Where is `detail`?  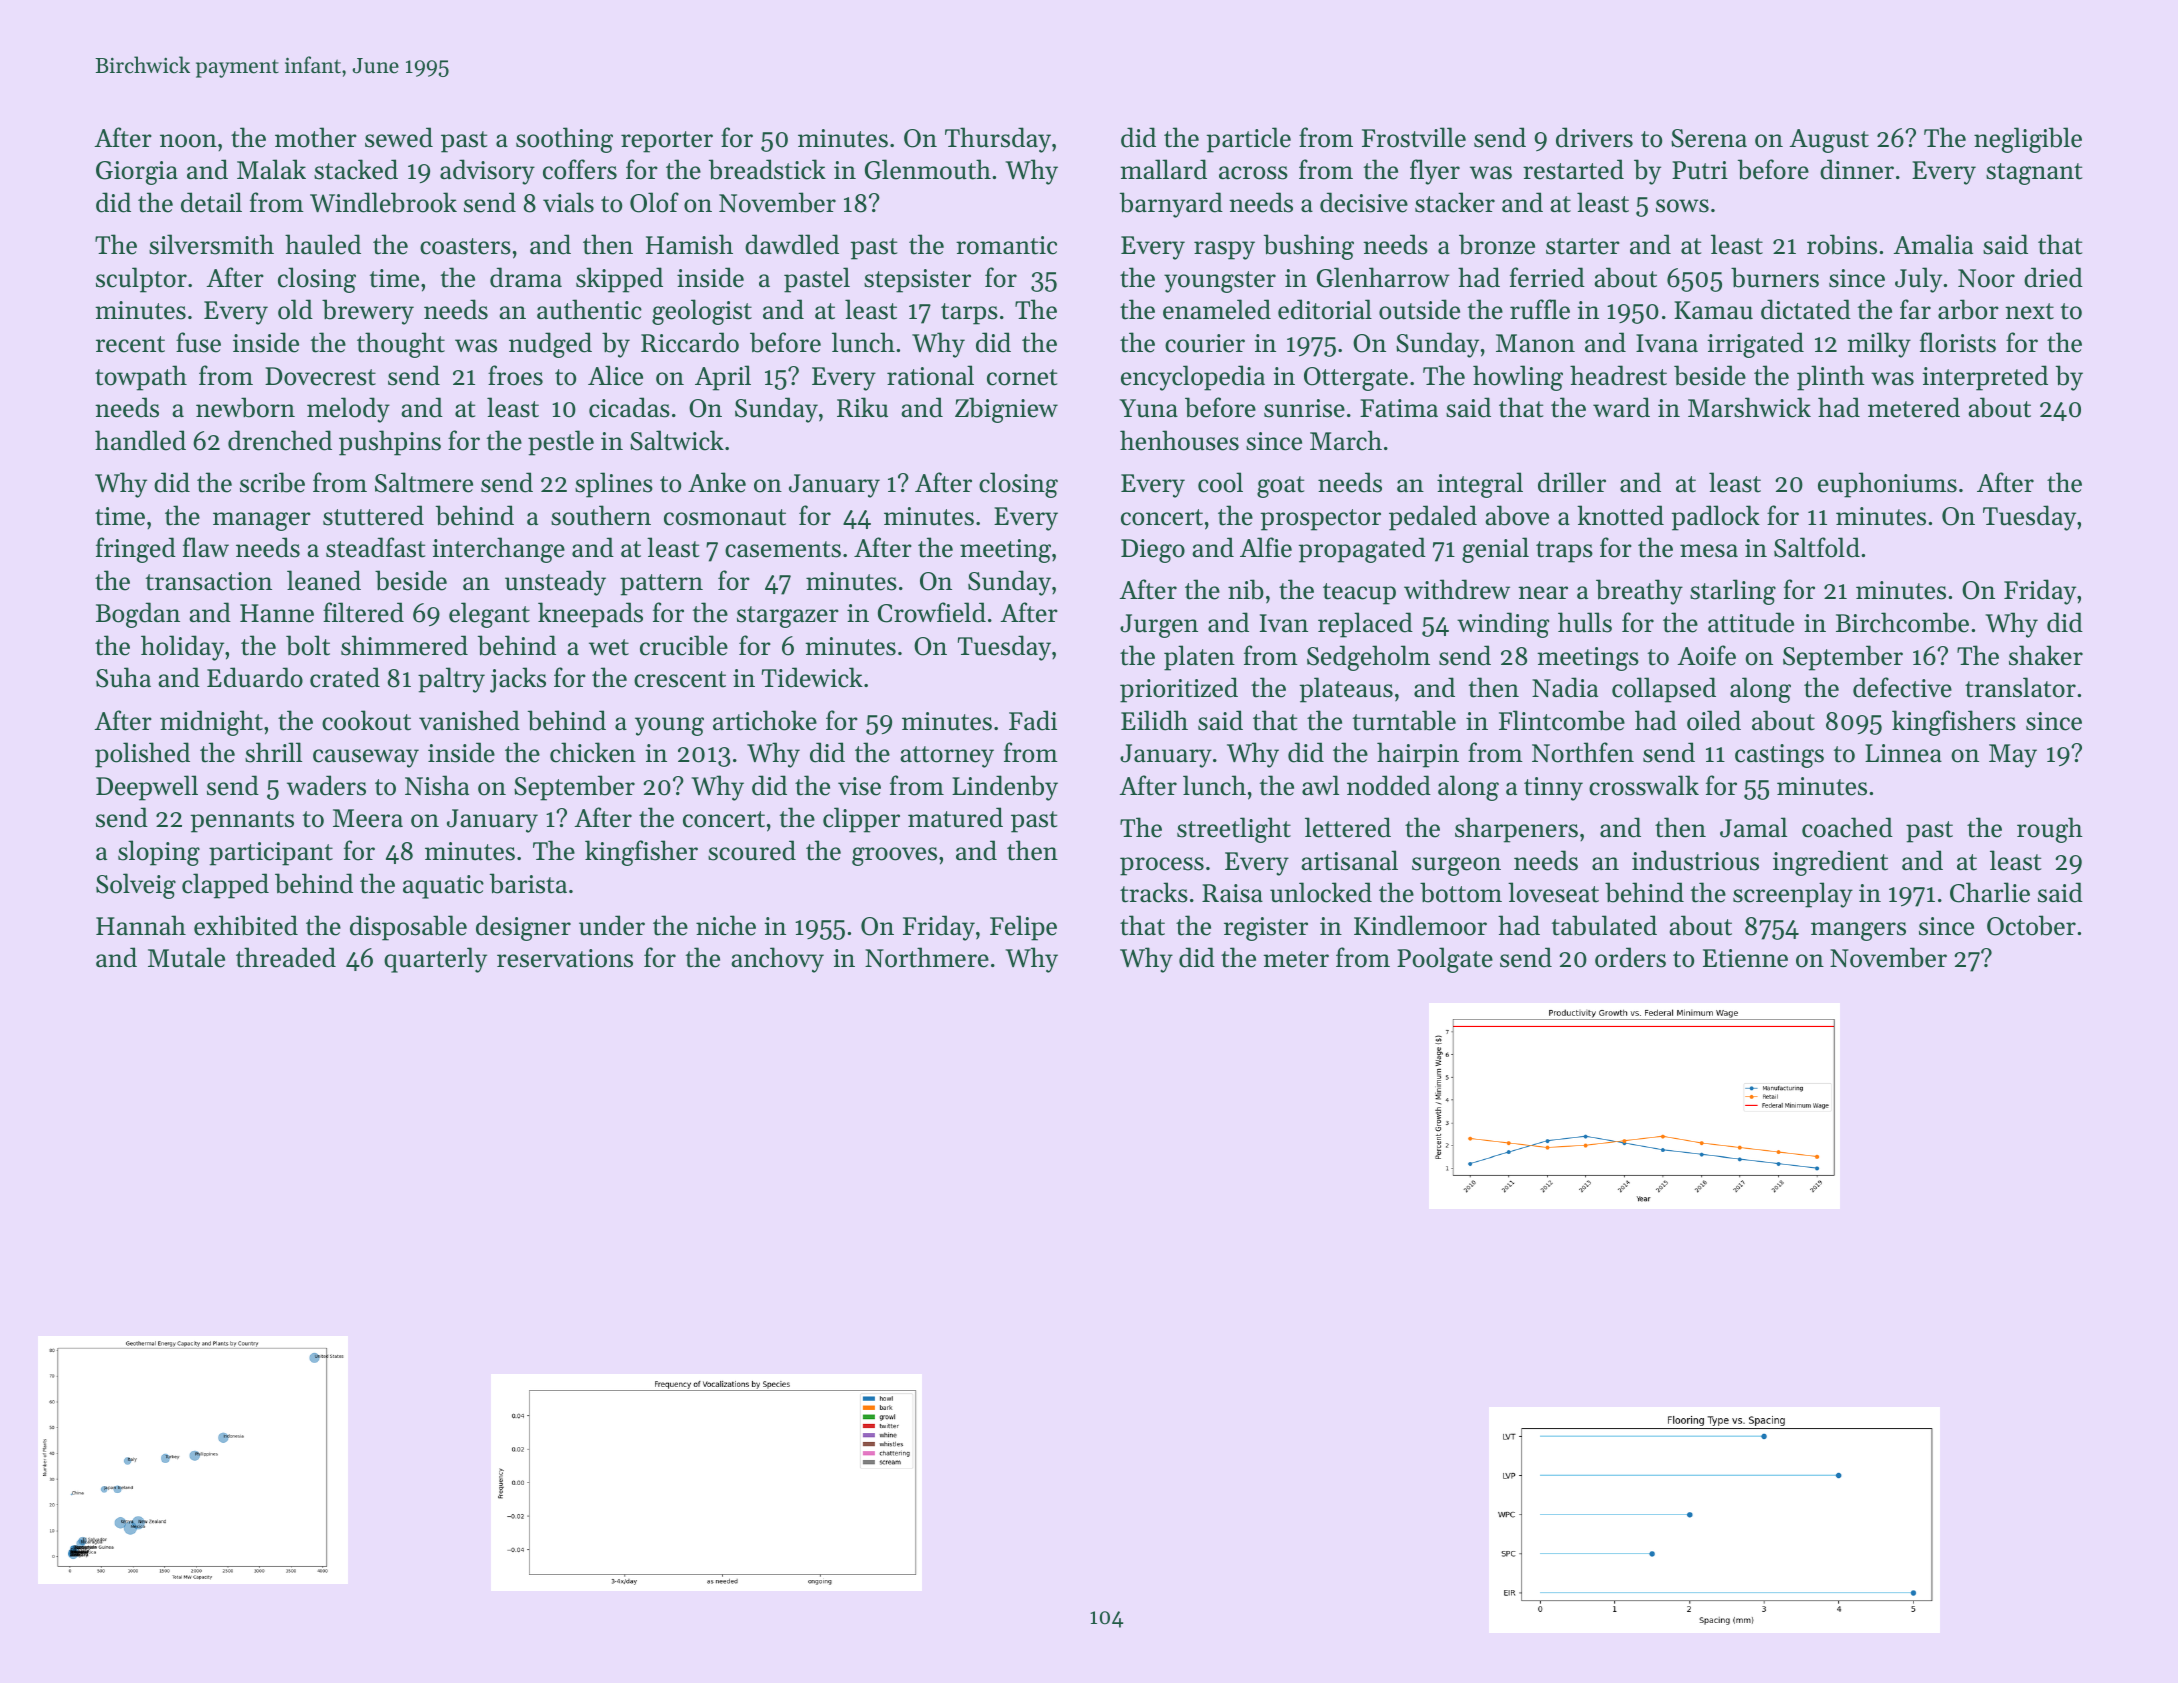
detail is located at coordinates (211, 202).
